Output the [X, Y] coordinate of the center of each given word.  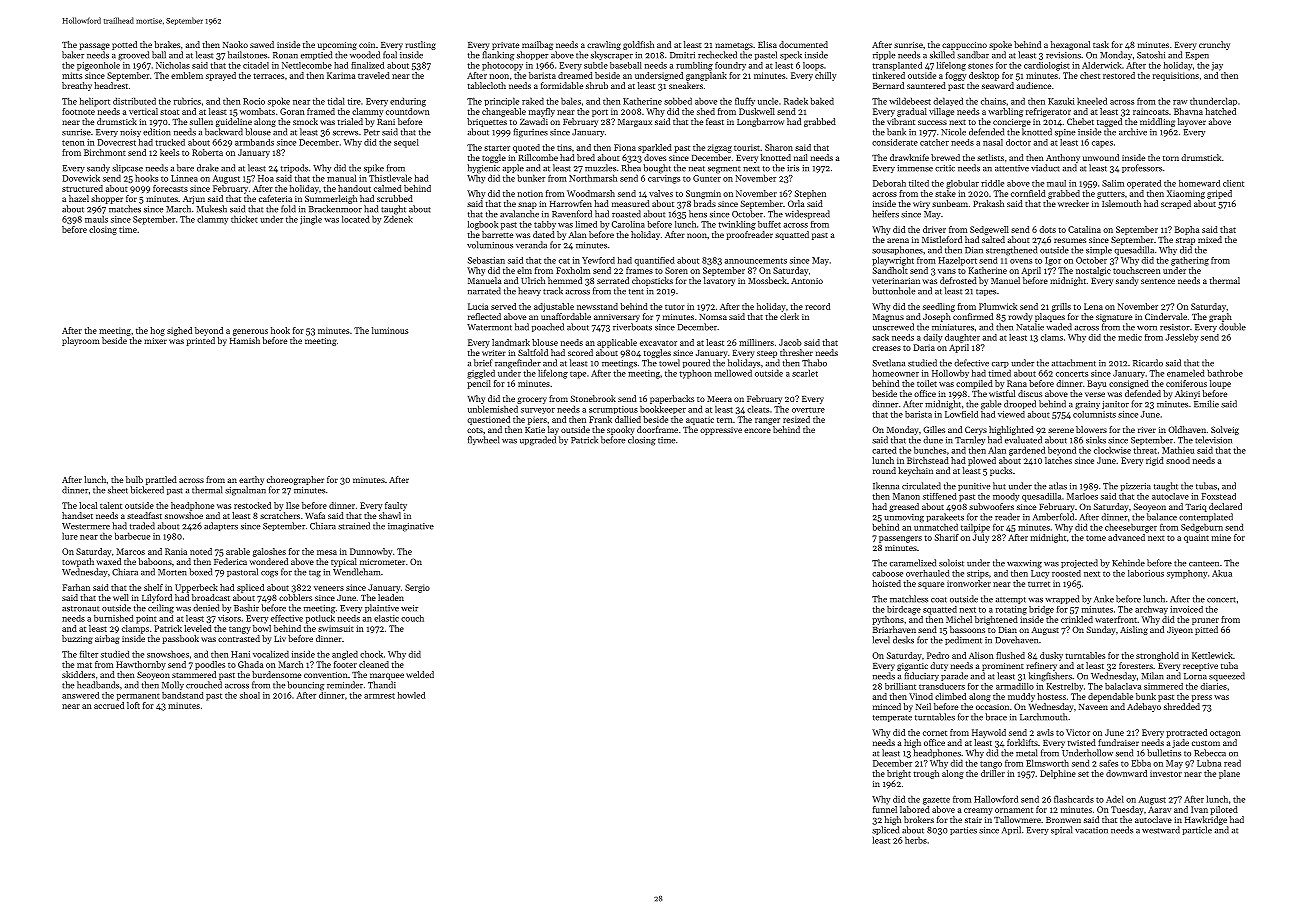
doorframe [657, 429]
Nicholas [173, 65]
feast [715, 121]
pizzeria [1135, 487]
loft [133, 705]
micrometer [382, 562]
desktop [984, 76]
